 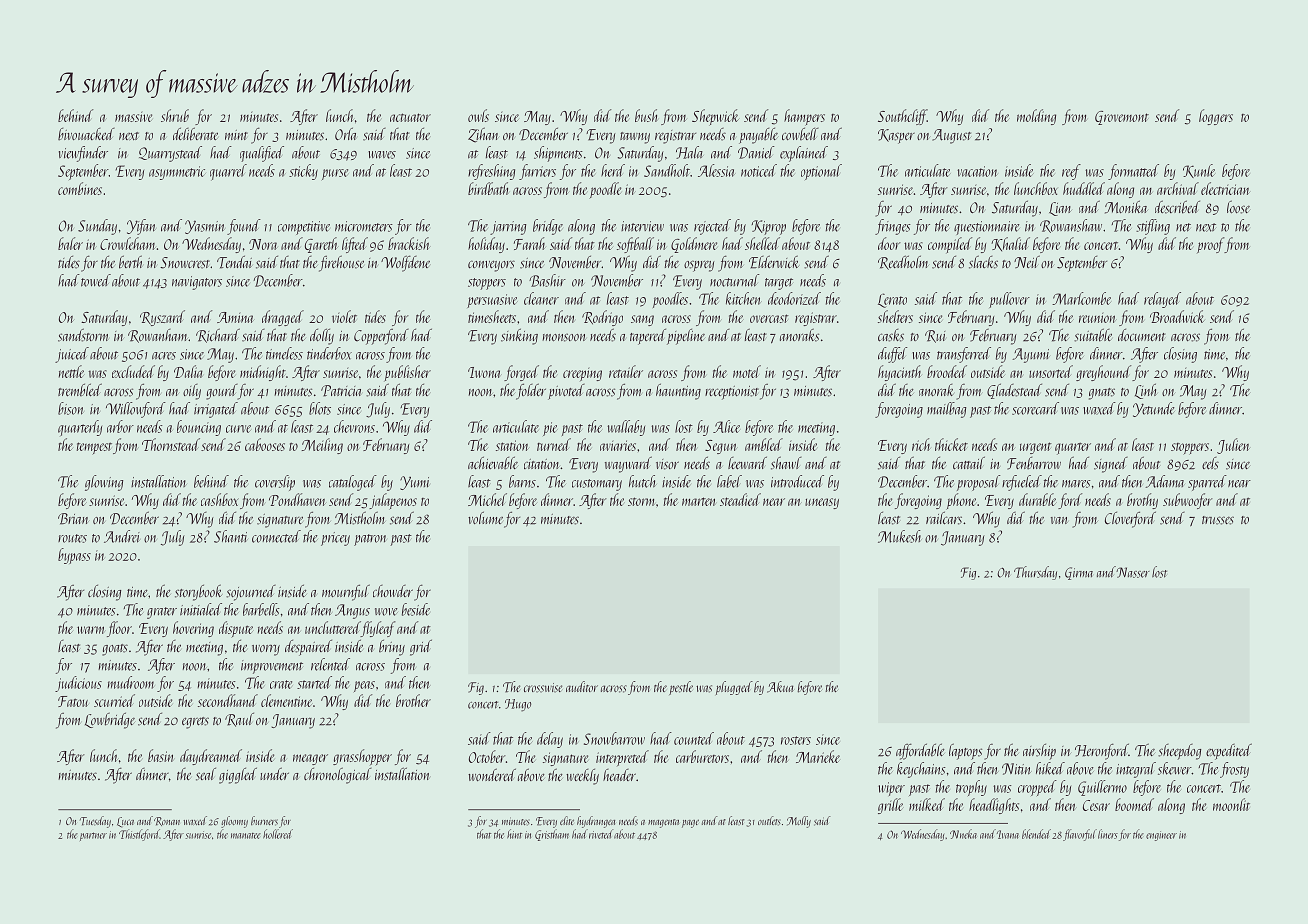 What do you see at coordinates (635, 138) in the document?
I see `tawny` at bounding box center [635, 138].
